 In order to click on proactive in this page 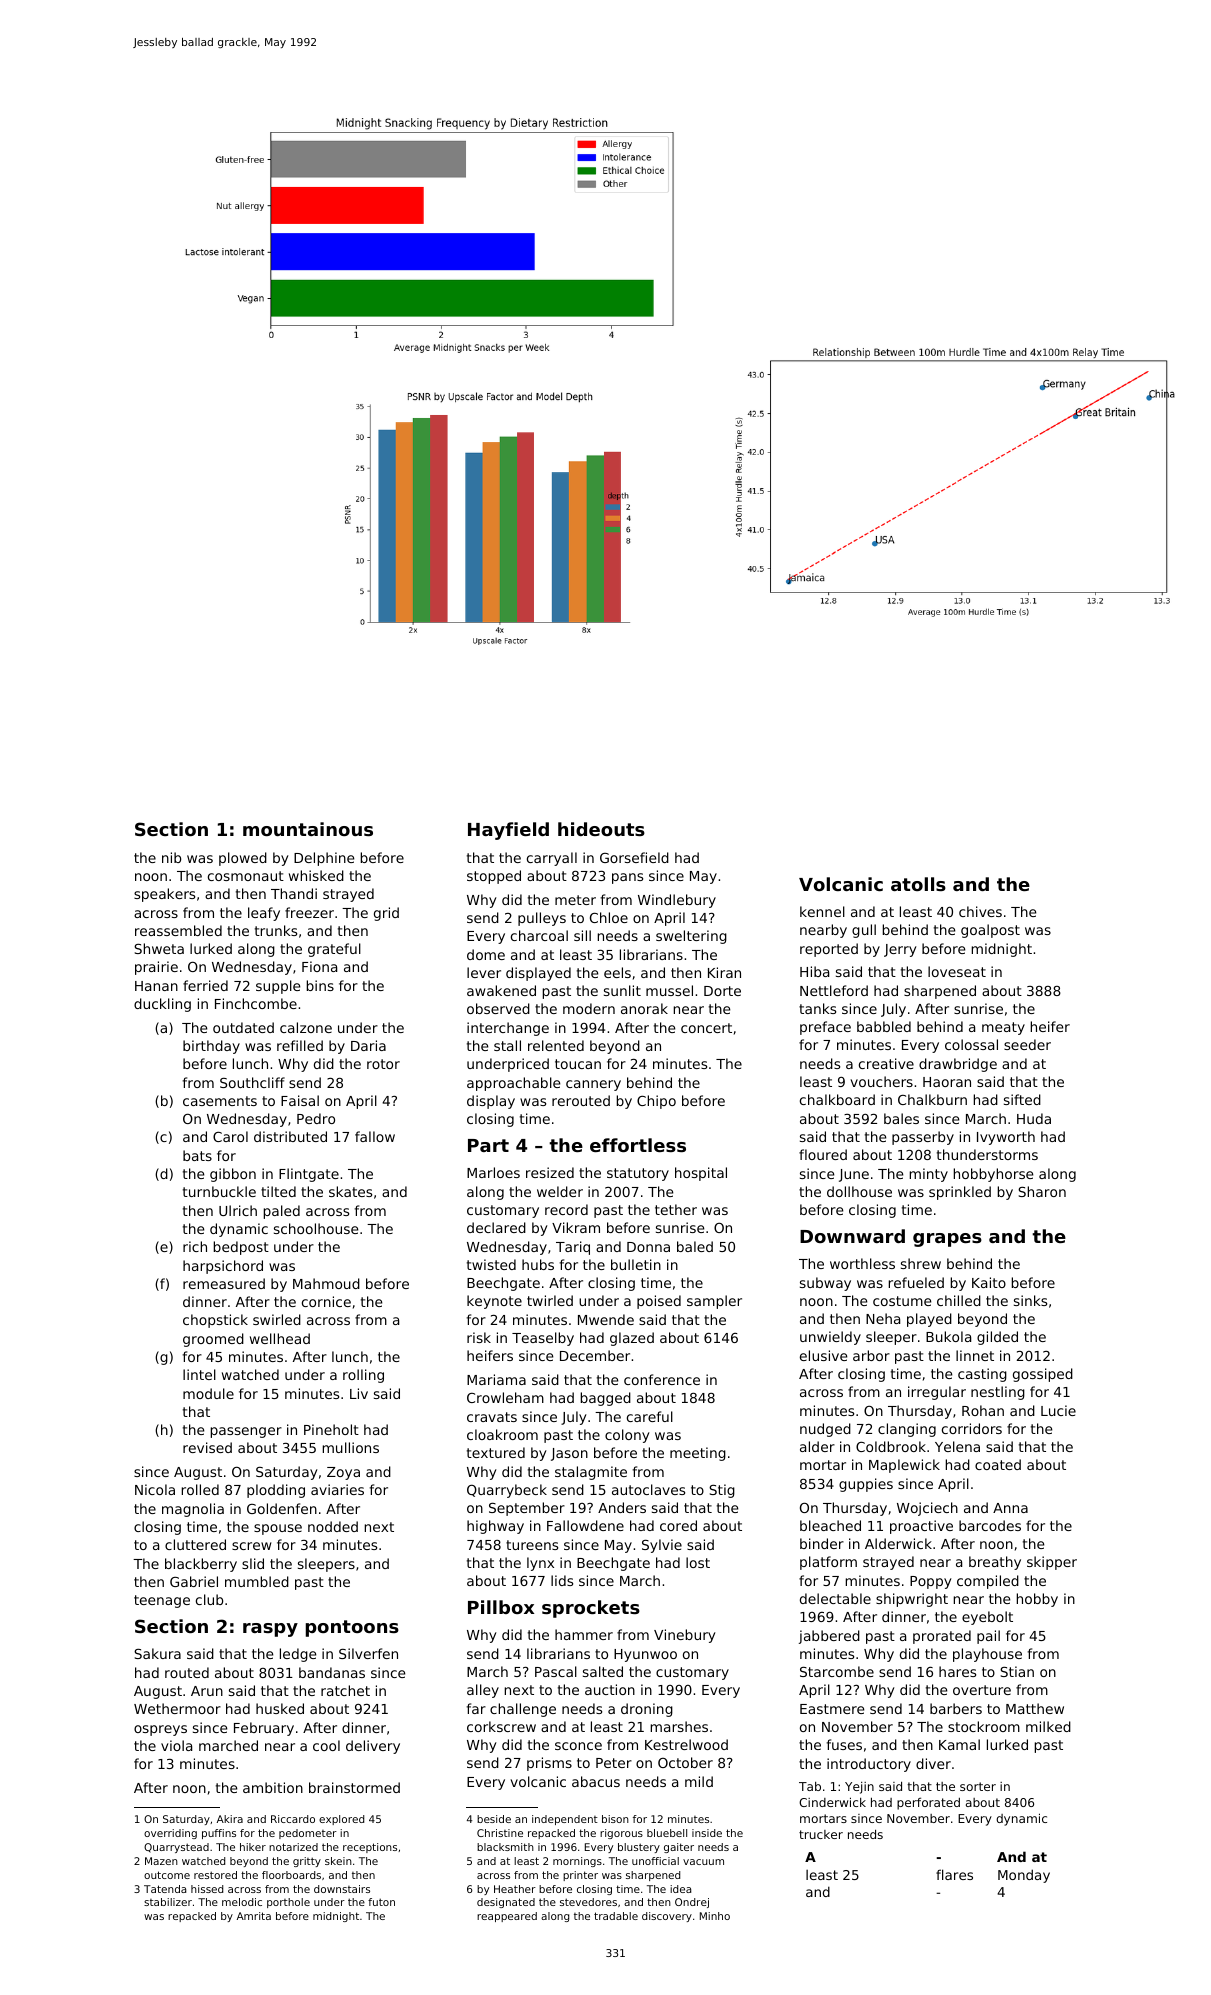, I will do `click(921, 1527)`.
